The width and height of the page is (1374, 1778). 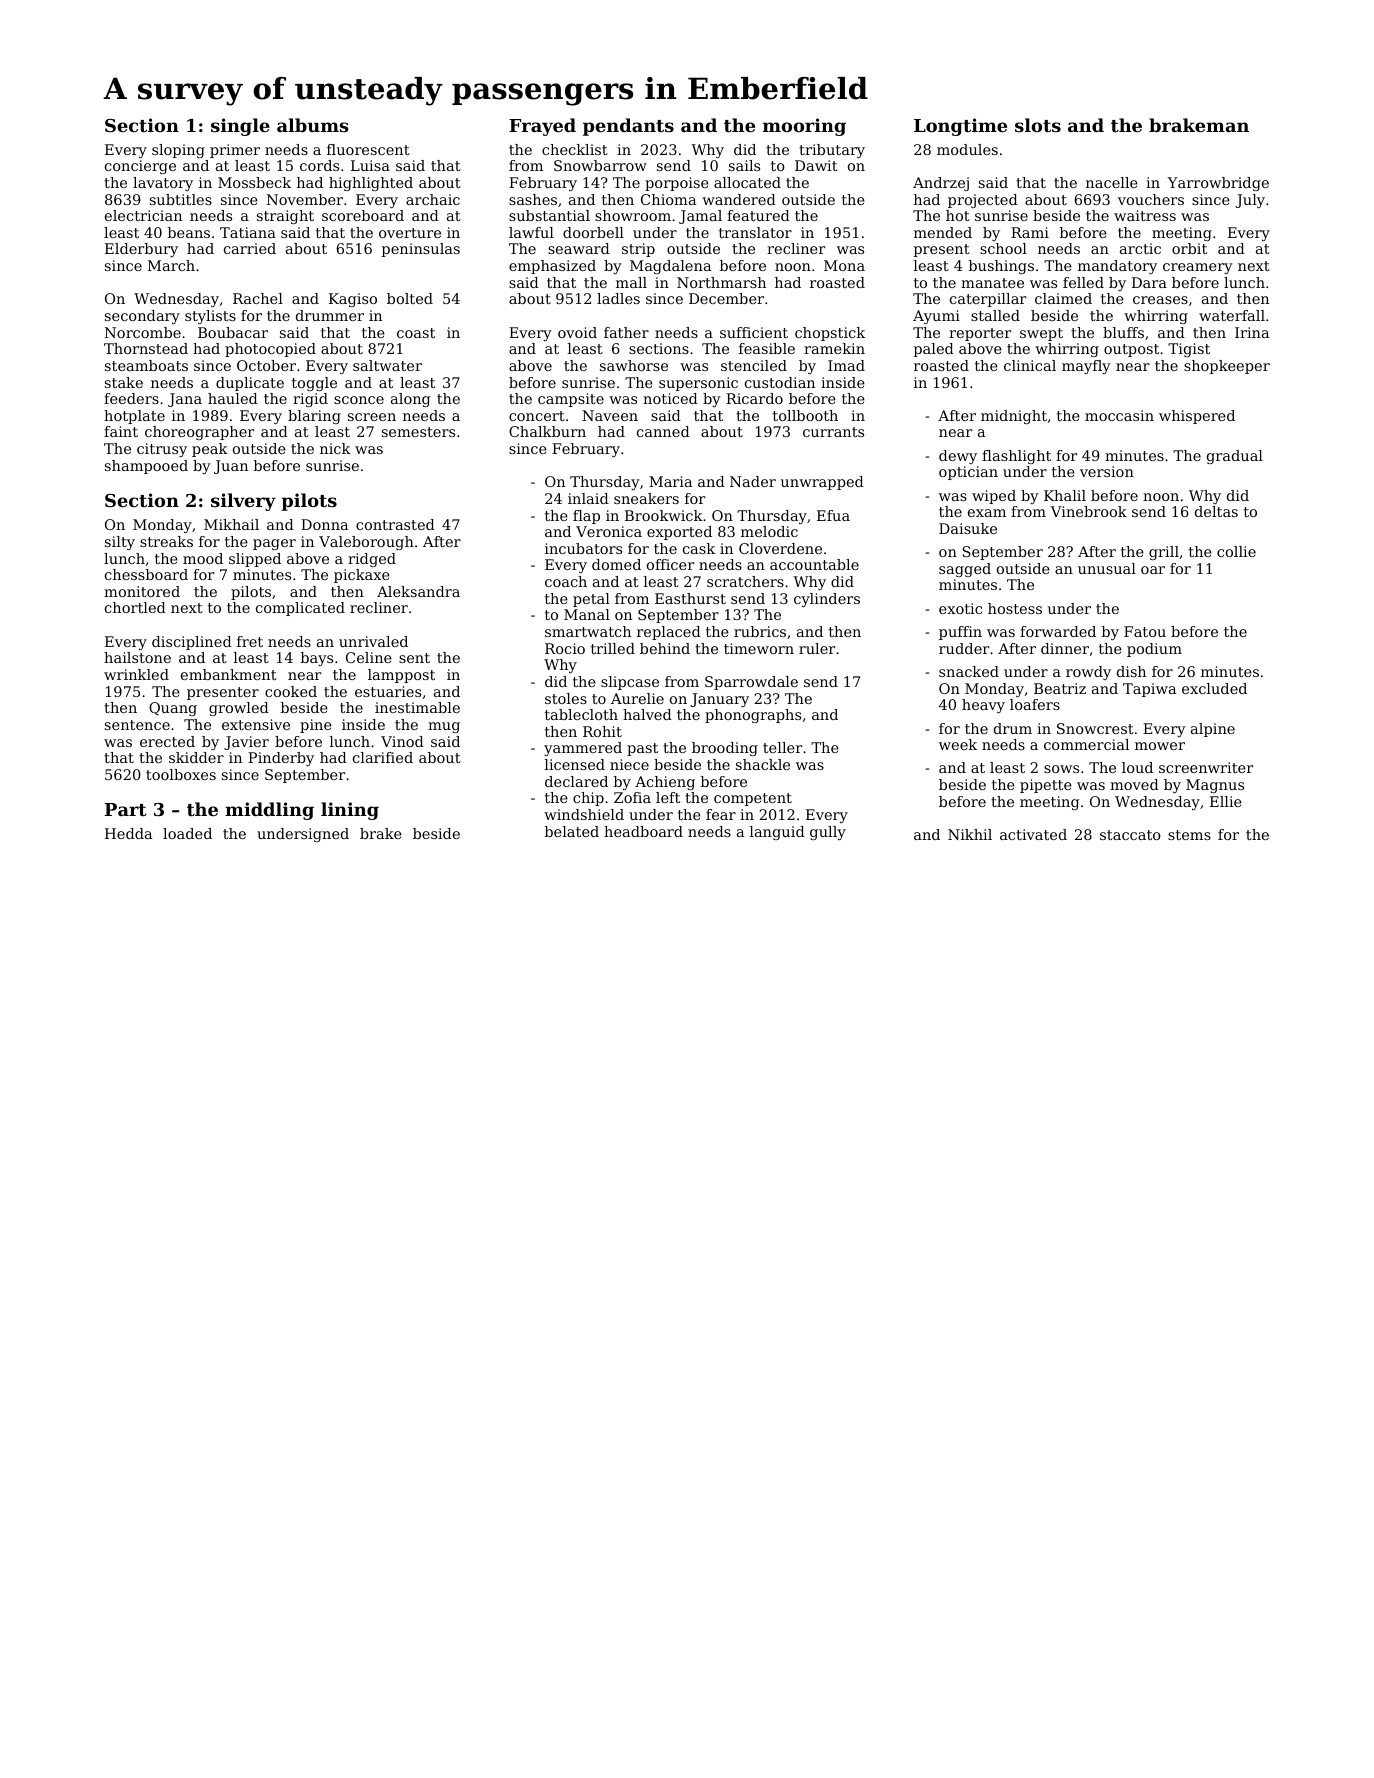 What do you see at coordinates (368, 149) in the page?
I see `fluorescent` at bounding box center [368, 149].
